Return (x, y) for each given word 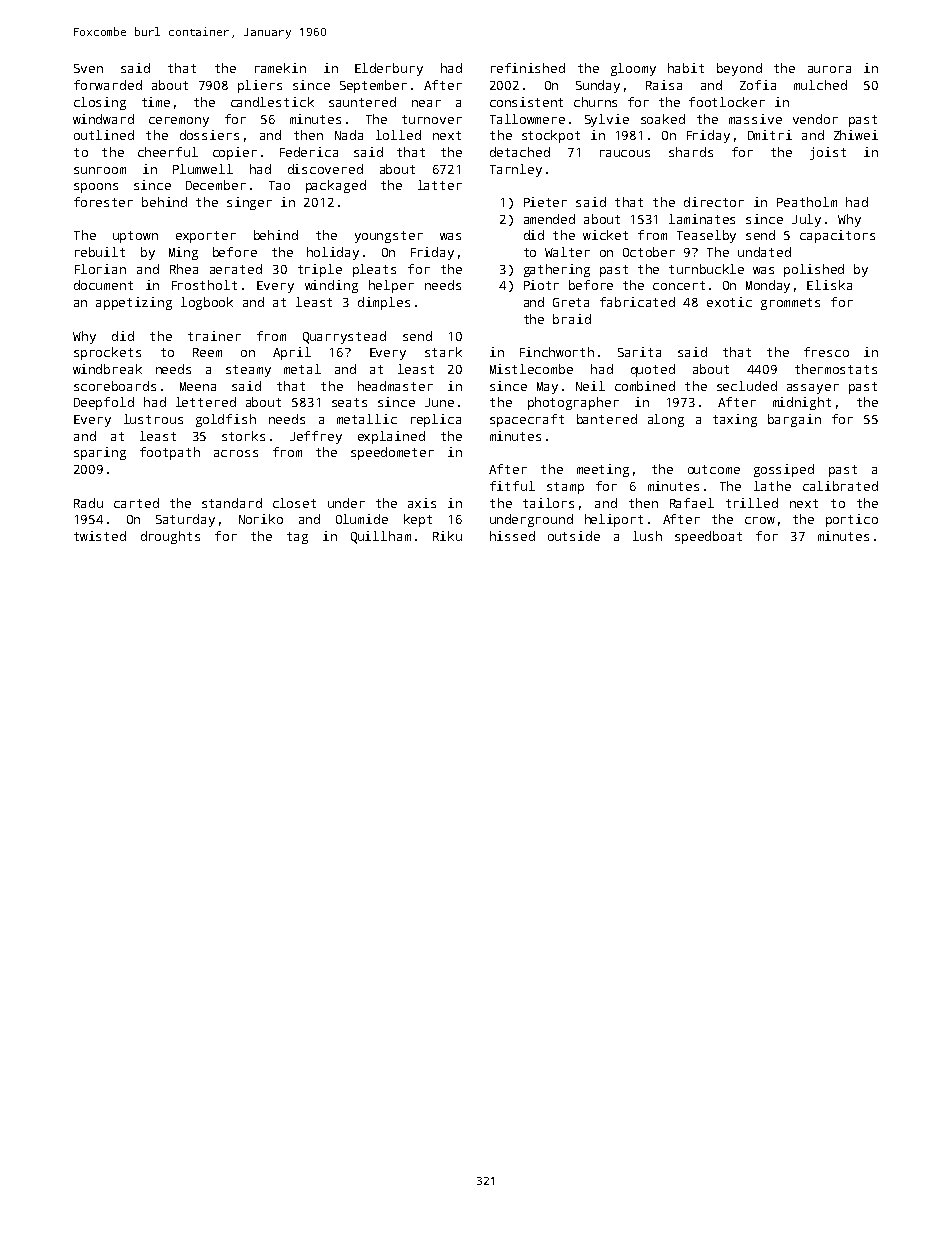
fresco (826, 352)
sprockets (107, 353)
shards (691, 152)
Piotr (541, 285)
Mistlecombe (531, 369)
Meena (198, 386)
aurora (829, 69)
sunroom (100, 170)
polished (814, 270)
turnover (432, 119)
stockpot (551, 136)
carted (136, 503)
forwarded (108, 85)
